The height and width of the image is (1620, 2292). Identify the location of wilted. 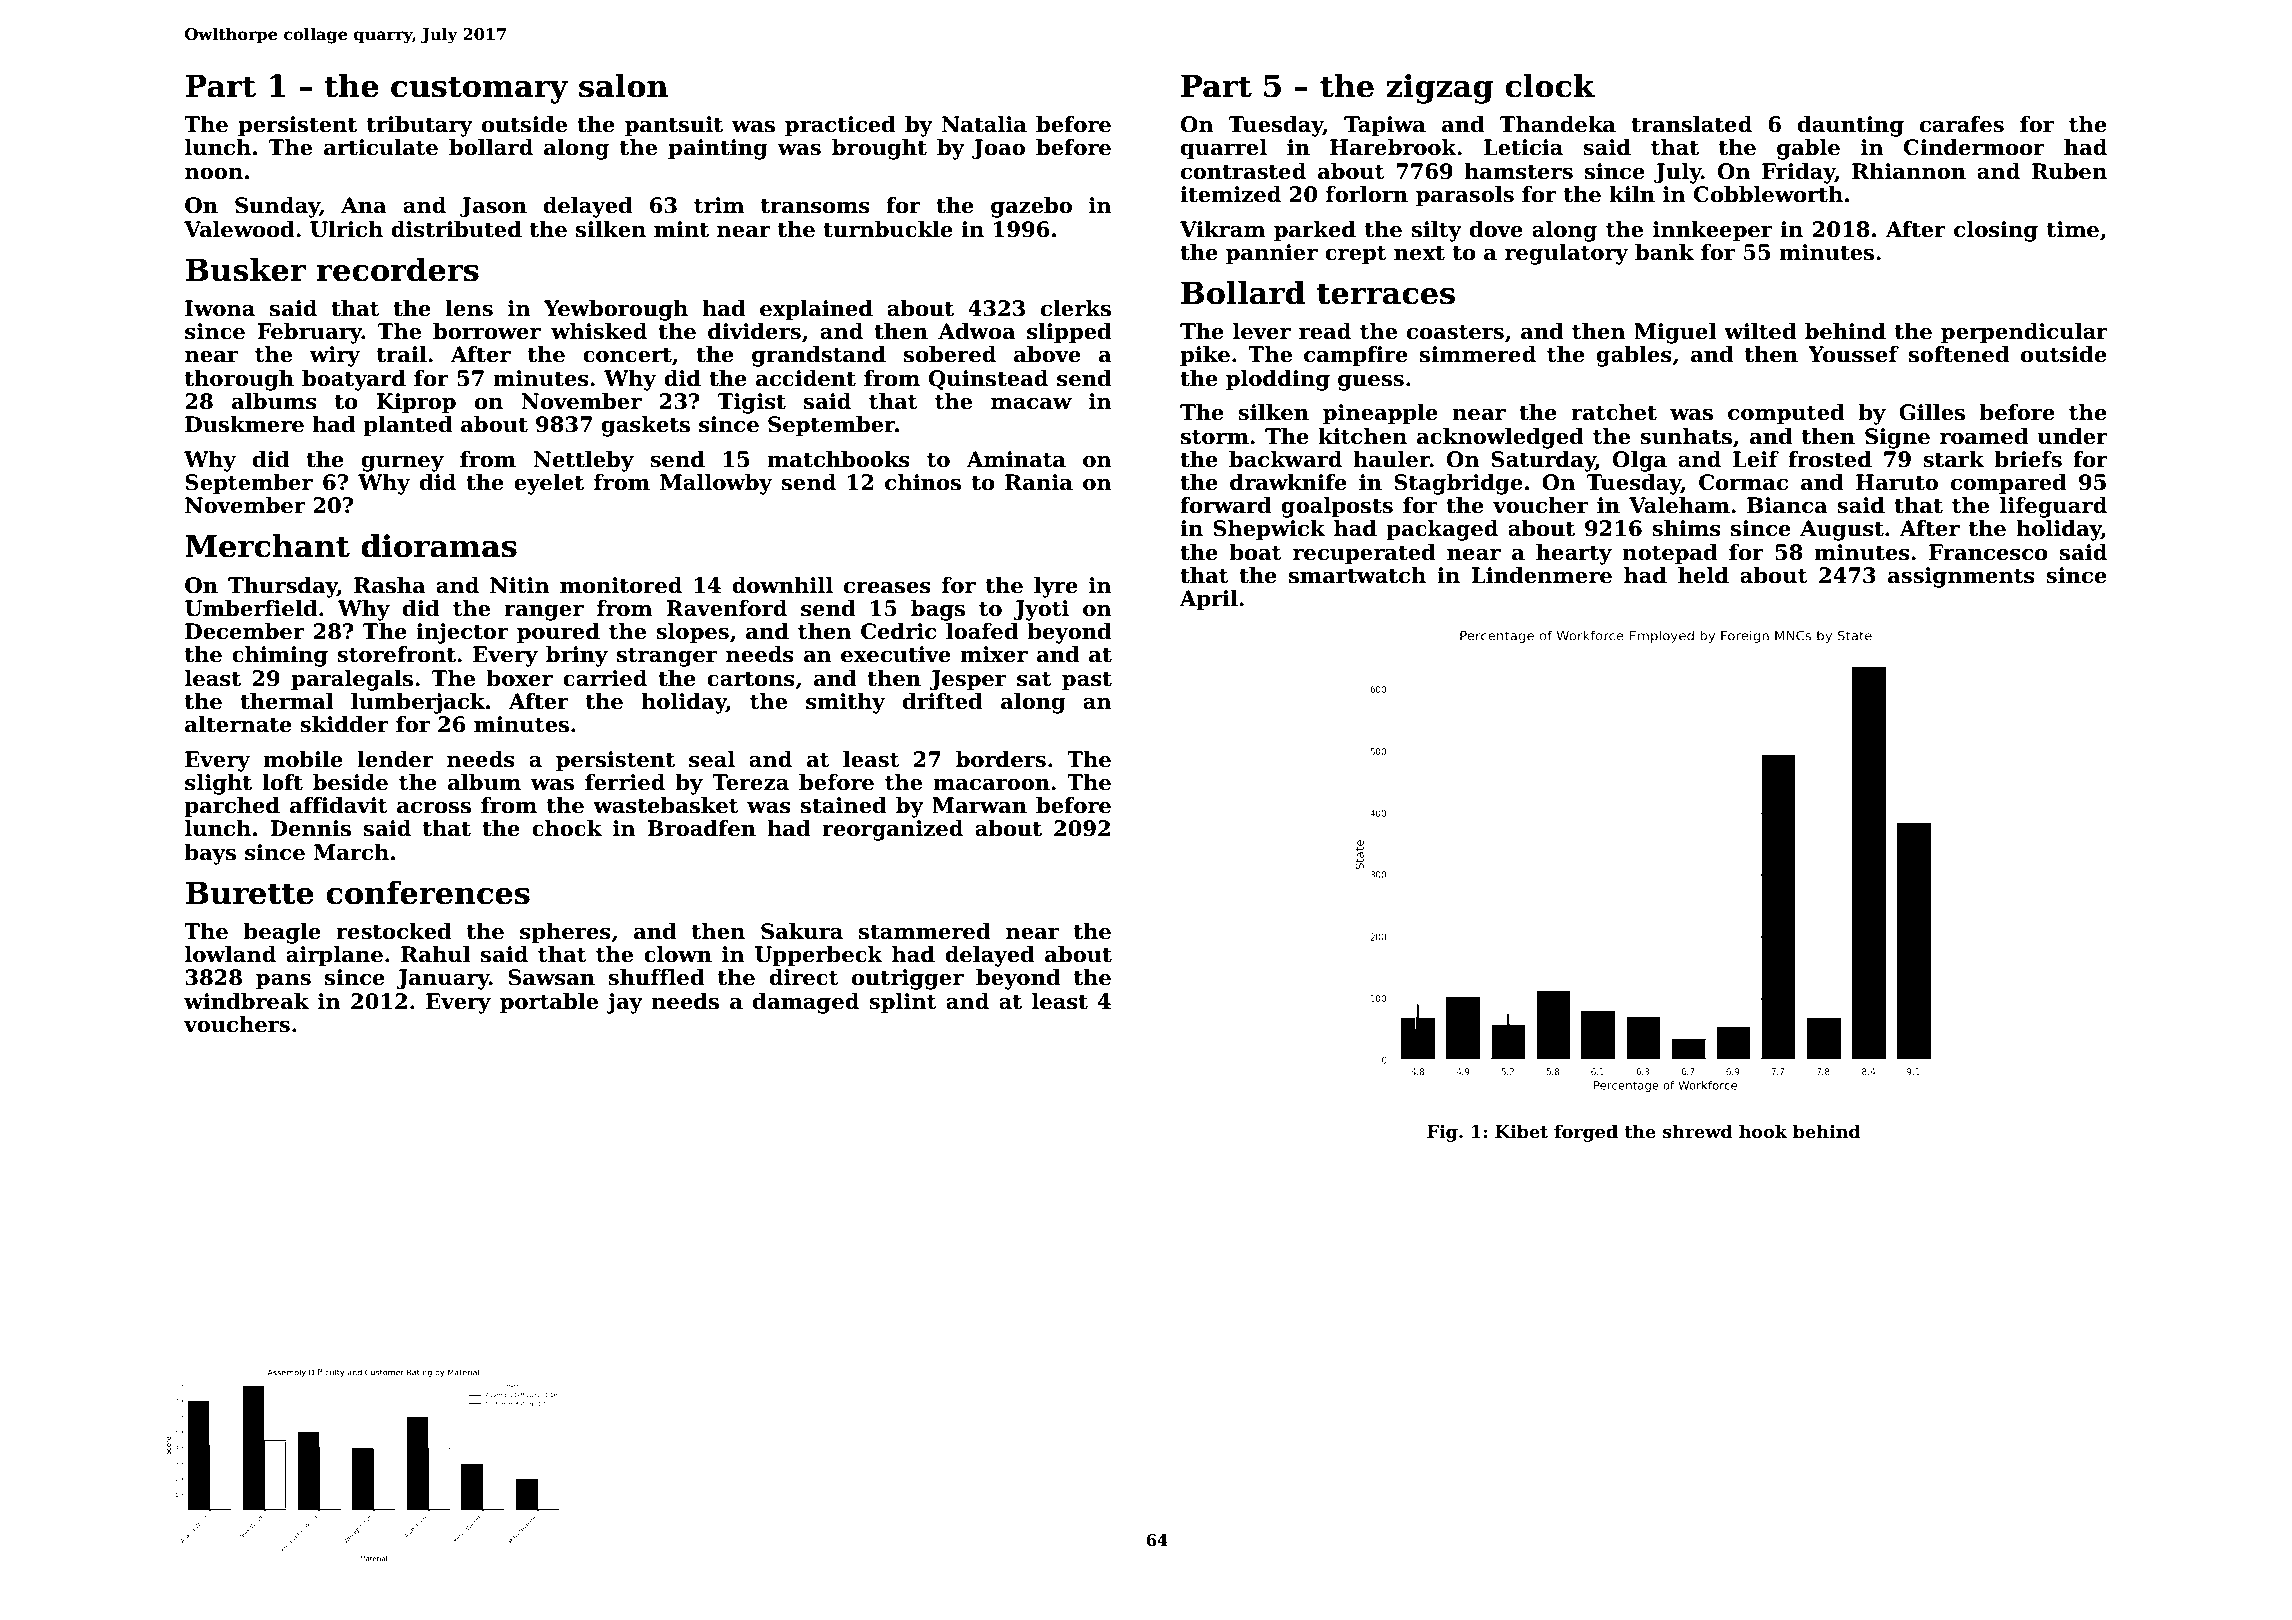
(1760, 331).
